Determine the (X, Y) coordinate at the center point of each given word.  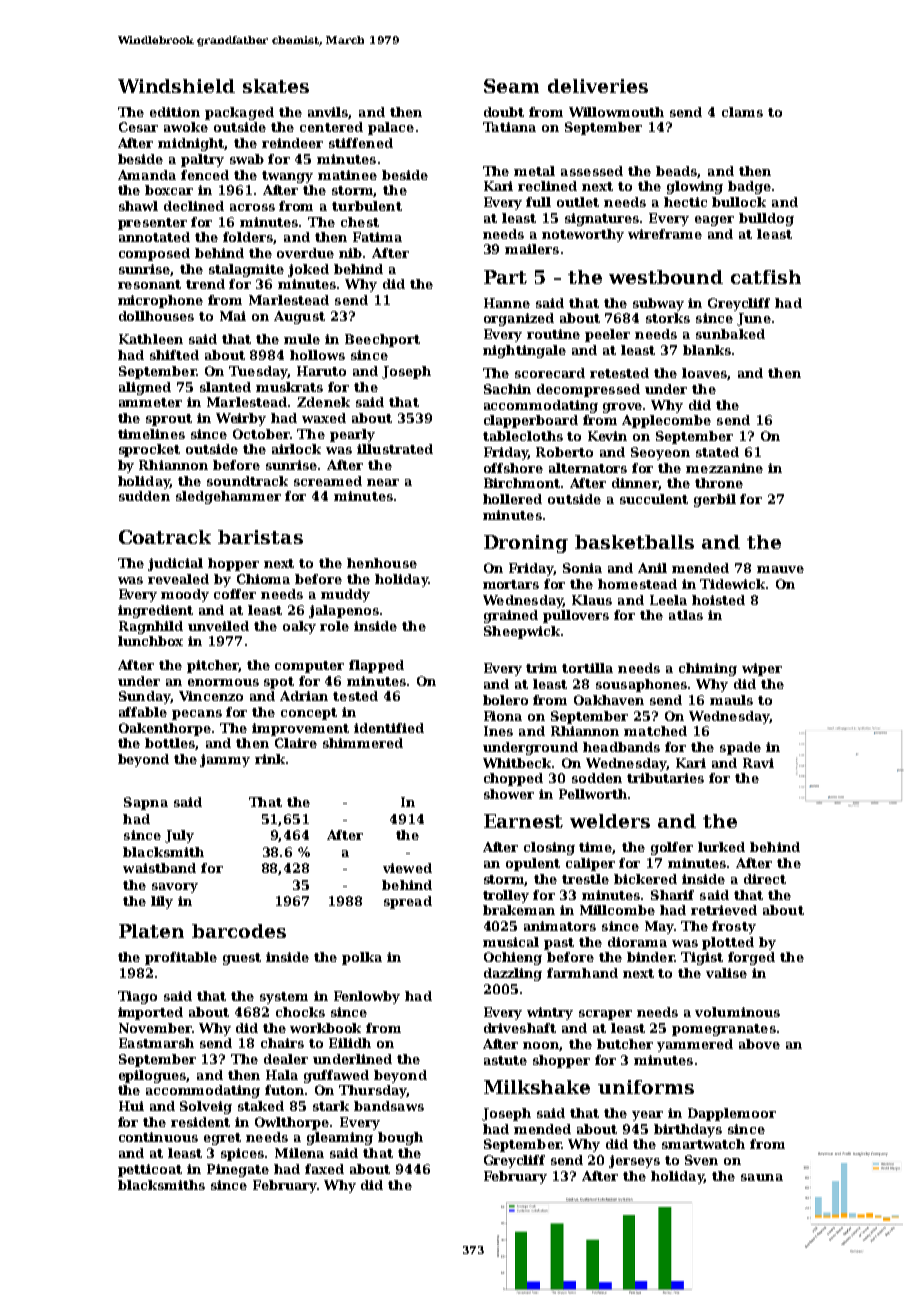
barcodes (239, 931)
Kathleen (151, 339)
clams (742, 112)
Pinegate (238, 1170)
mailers (532, 249)
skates (276, 86)
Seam (511, 86)
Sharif (672, 895)
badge (749, 187)
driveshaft (520, 1028)
